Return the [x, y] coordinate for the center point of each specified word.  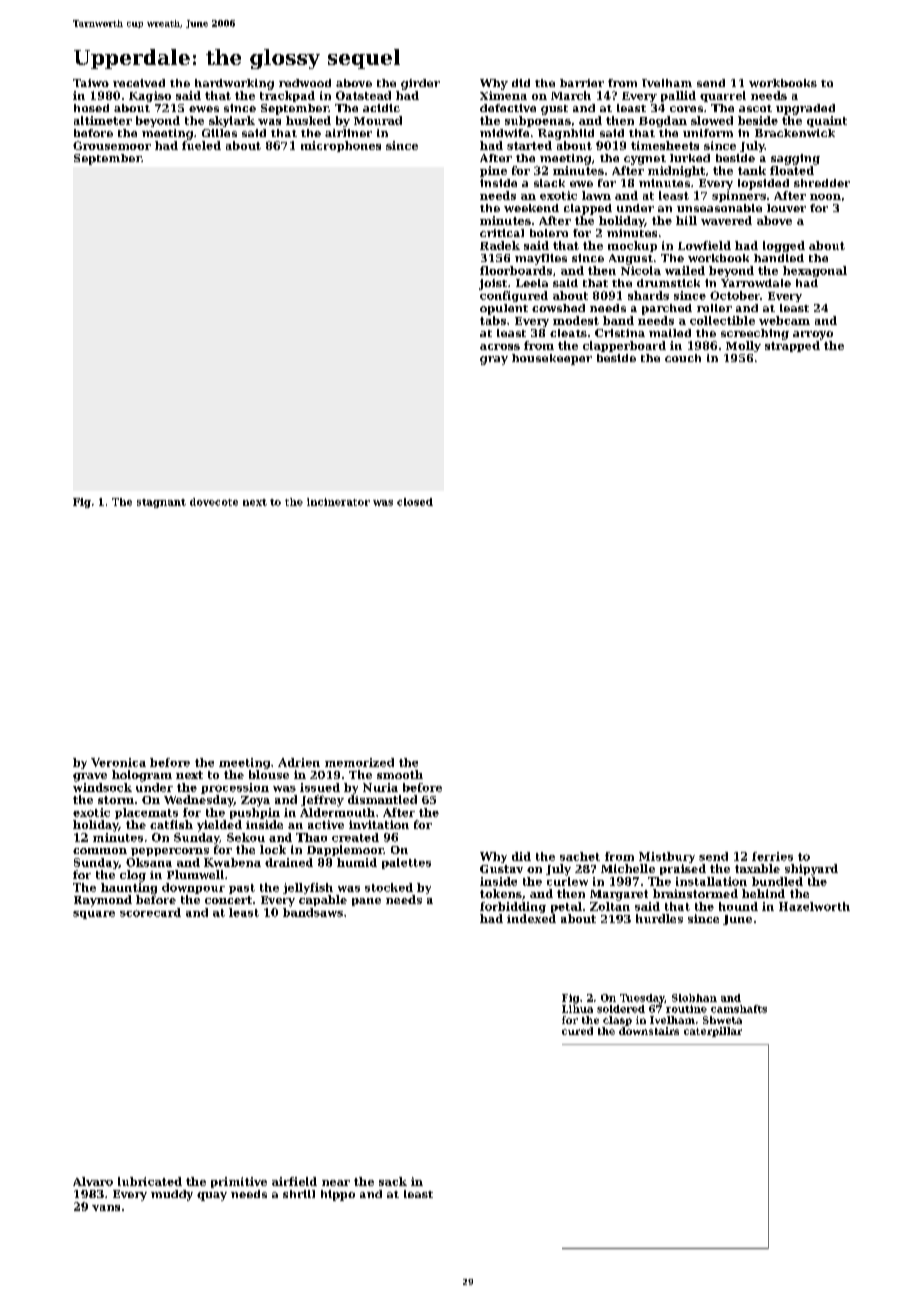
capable [323, 900]
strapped [792, 346]
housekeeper [552, 359]
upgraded [805, 109]
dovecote [214, 502]
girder [420, 84]
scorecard [150, 912]
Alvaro [93, 1181]
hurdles [659, 918]
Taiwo [91, 83]
